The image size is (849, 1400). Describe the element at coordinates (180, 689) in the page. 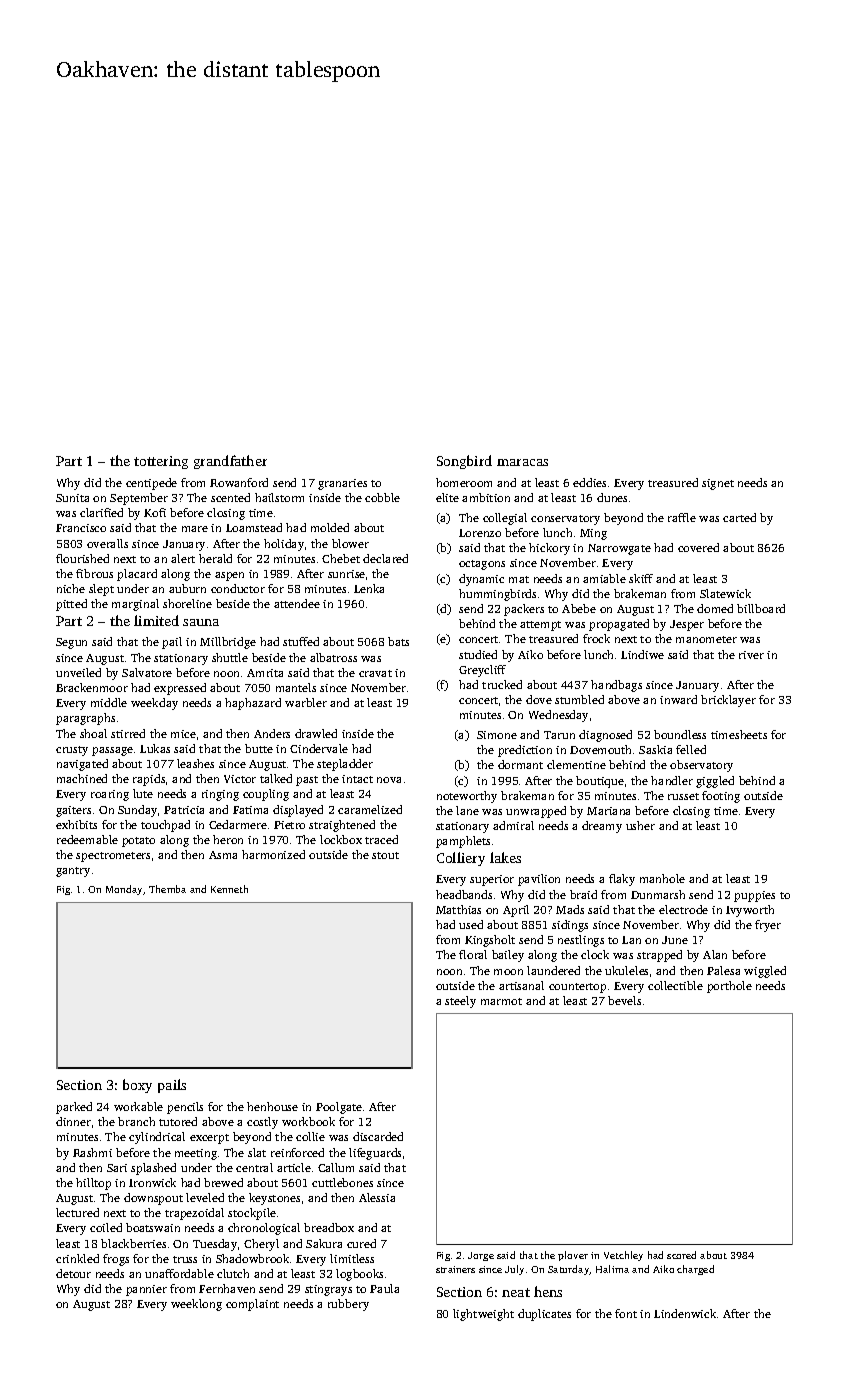

I see `expressed` at that location.
